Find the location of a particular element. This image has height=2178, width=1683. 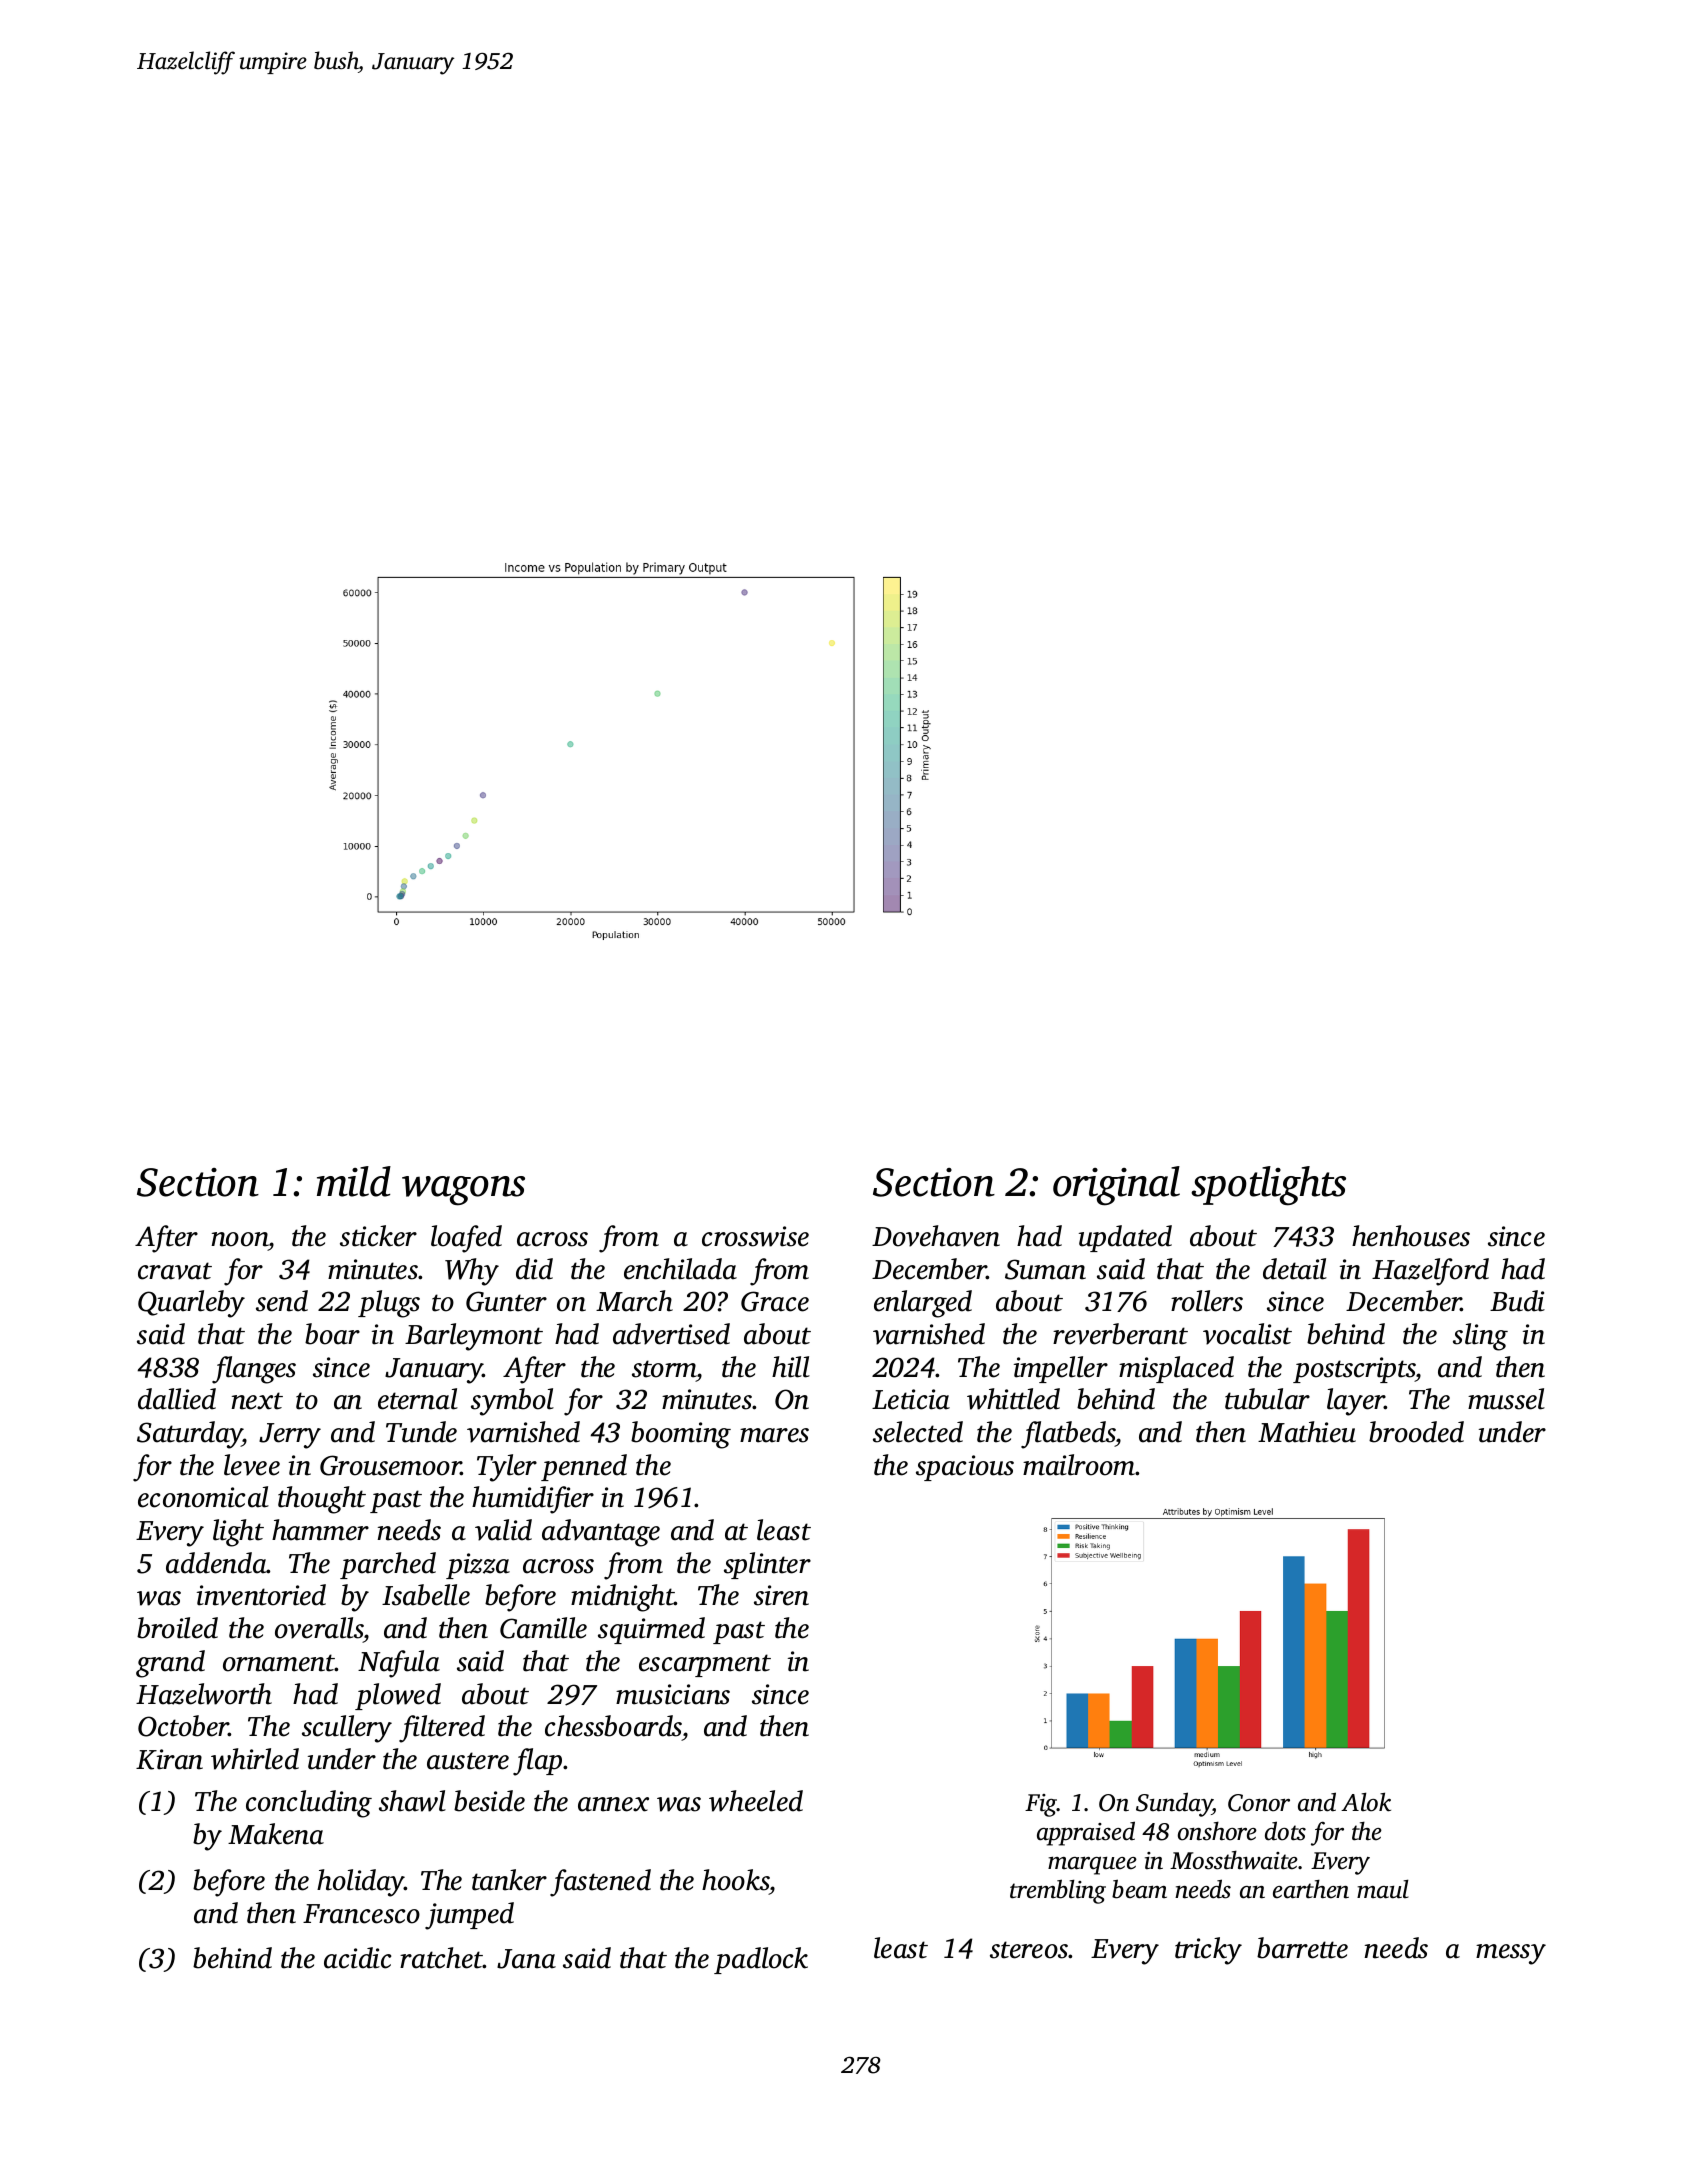

acidic is located at coordinates (357, 1958).
